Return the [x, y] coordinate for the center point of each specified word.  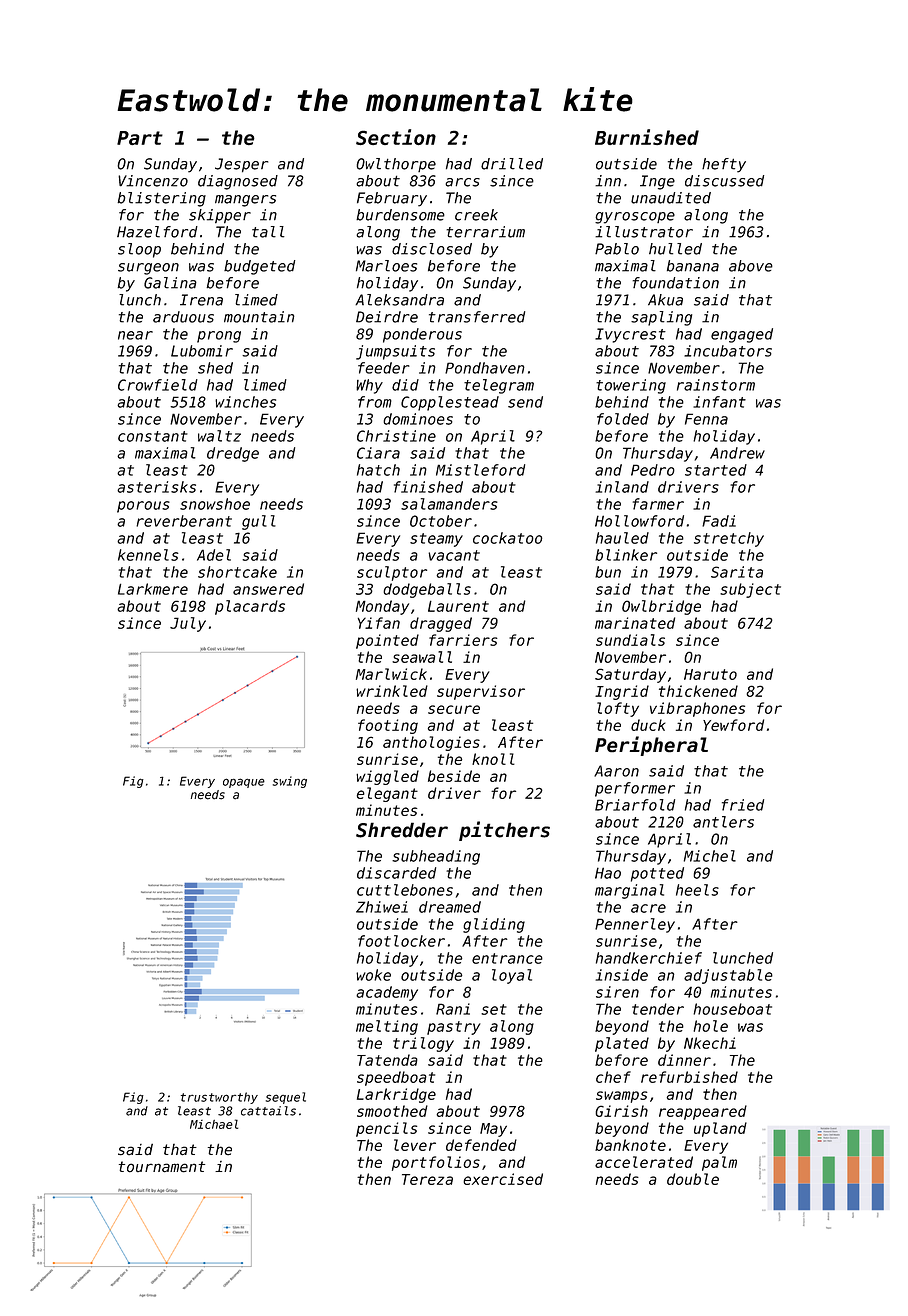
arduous [183, 317]
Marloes [386, 266]
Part [140, 138]
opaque [244, 783]
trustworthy [219, 1098]
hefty [724, 165]
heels [697, 890]
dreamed [450, 907]
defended [481, 1145]
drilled [512, 164]
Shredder [402, 830]
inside [621, 975]
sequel [286, 1098]
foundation [676, 283]
